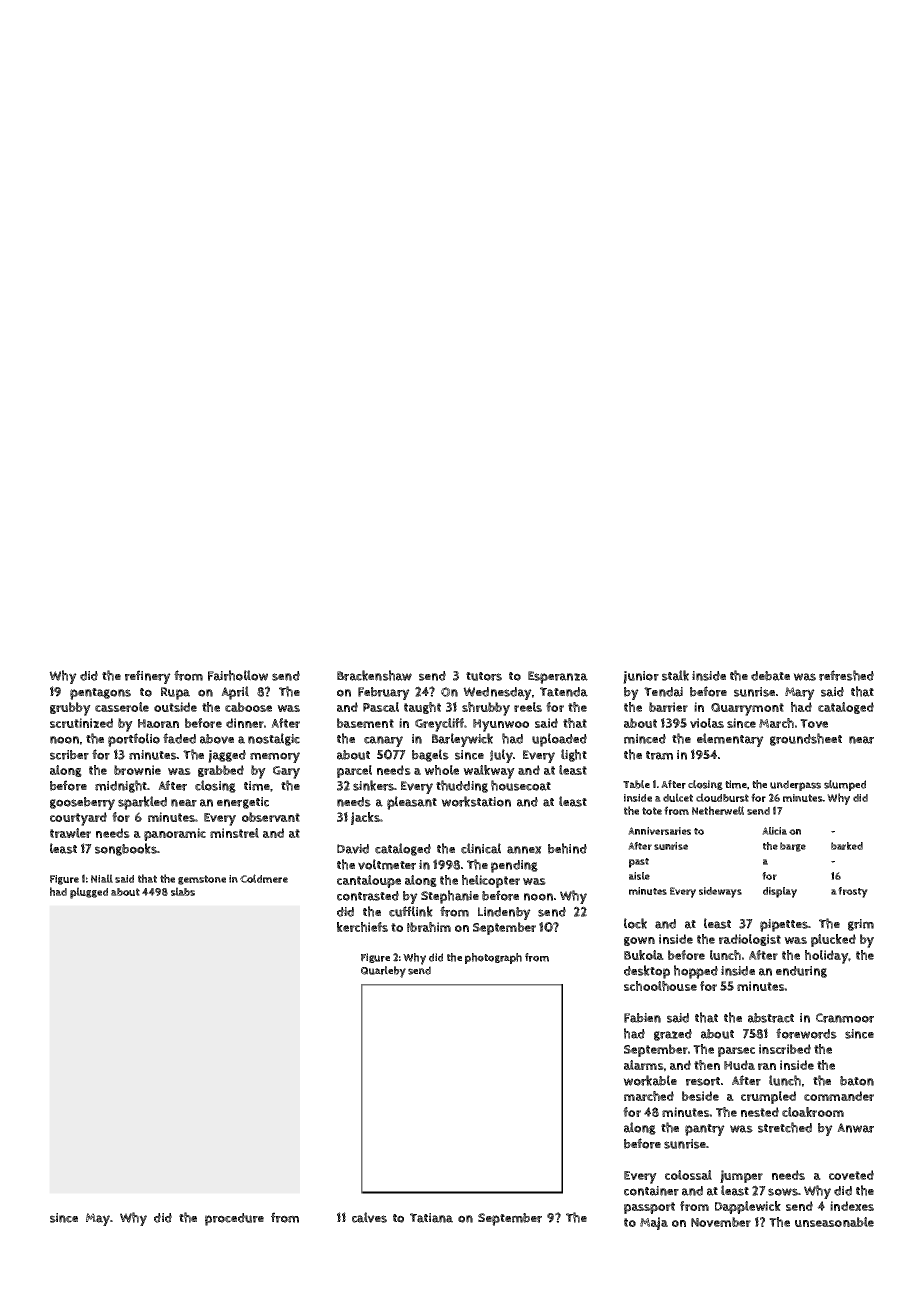  I want to click on procedure, so click(234, 1219).
